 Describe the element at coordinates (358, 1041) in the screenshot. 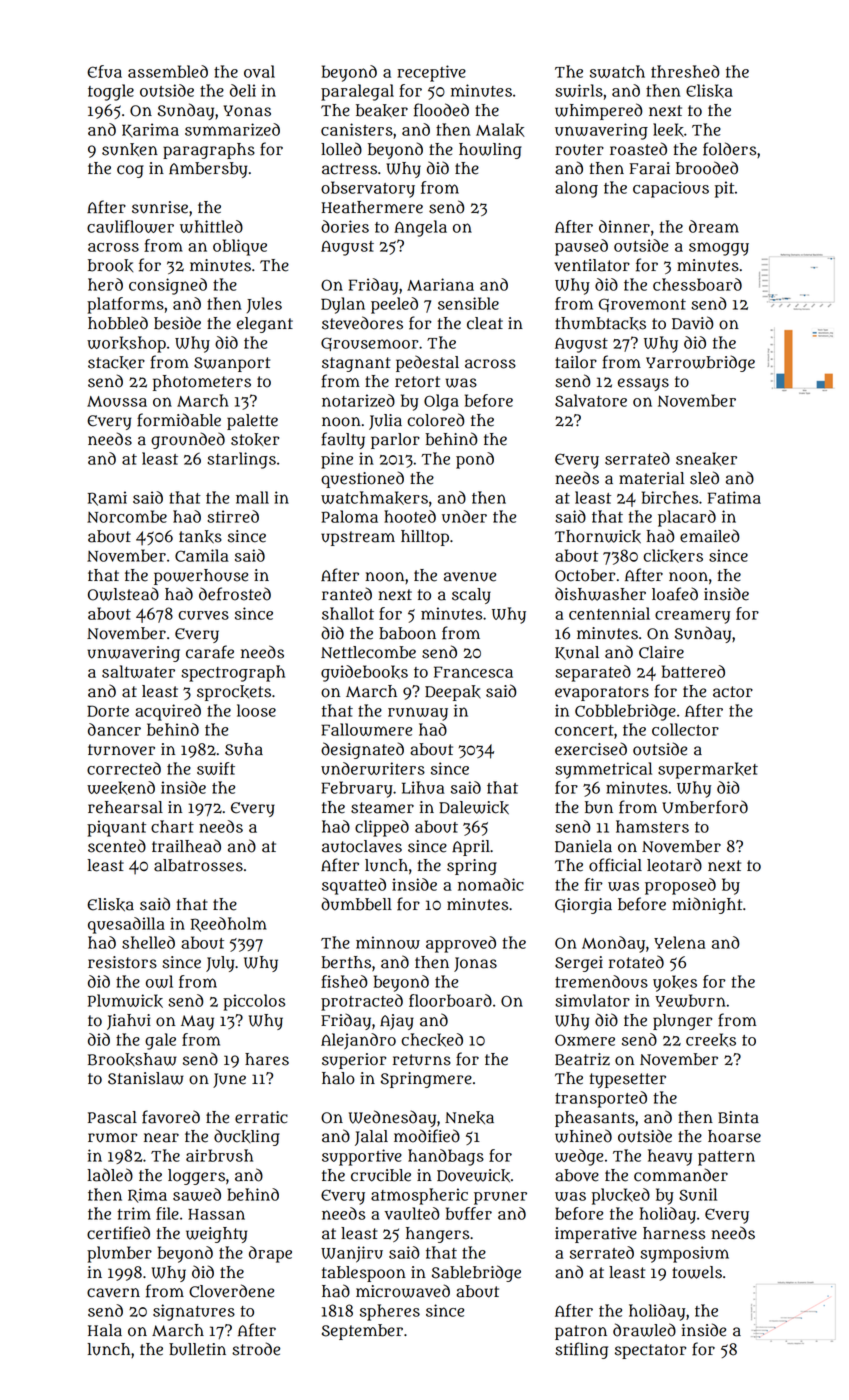

I see `Alejandro` at that location.
